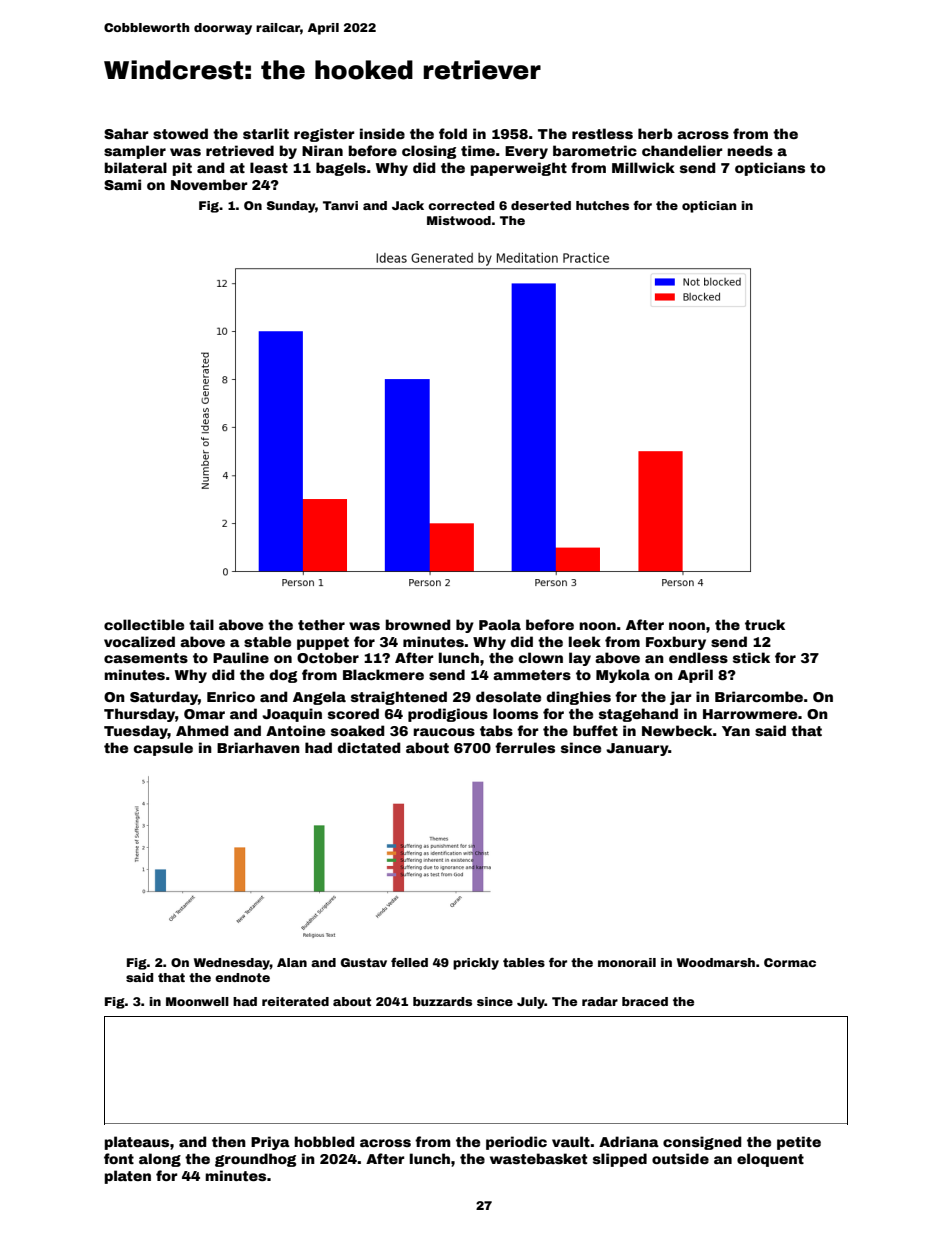  I want to click on truck, so click(765, 624).
